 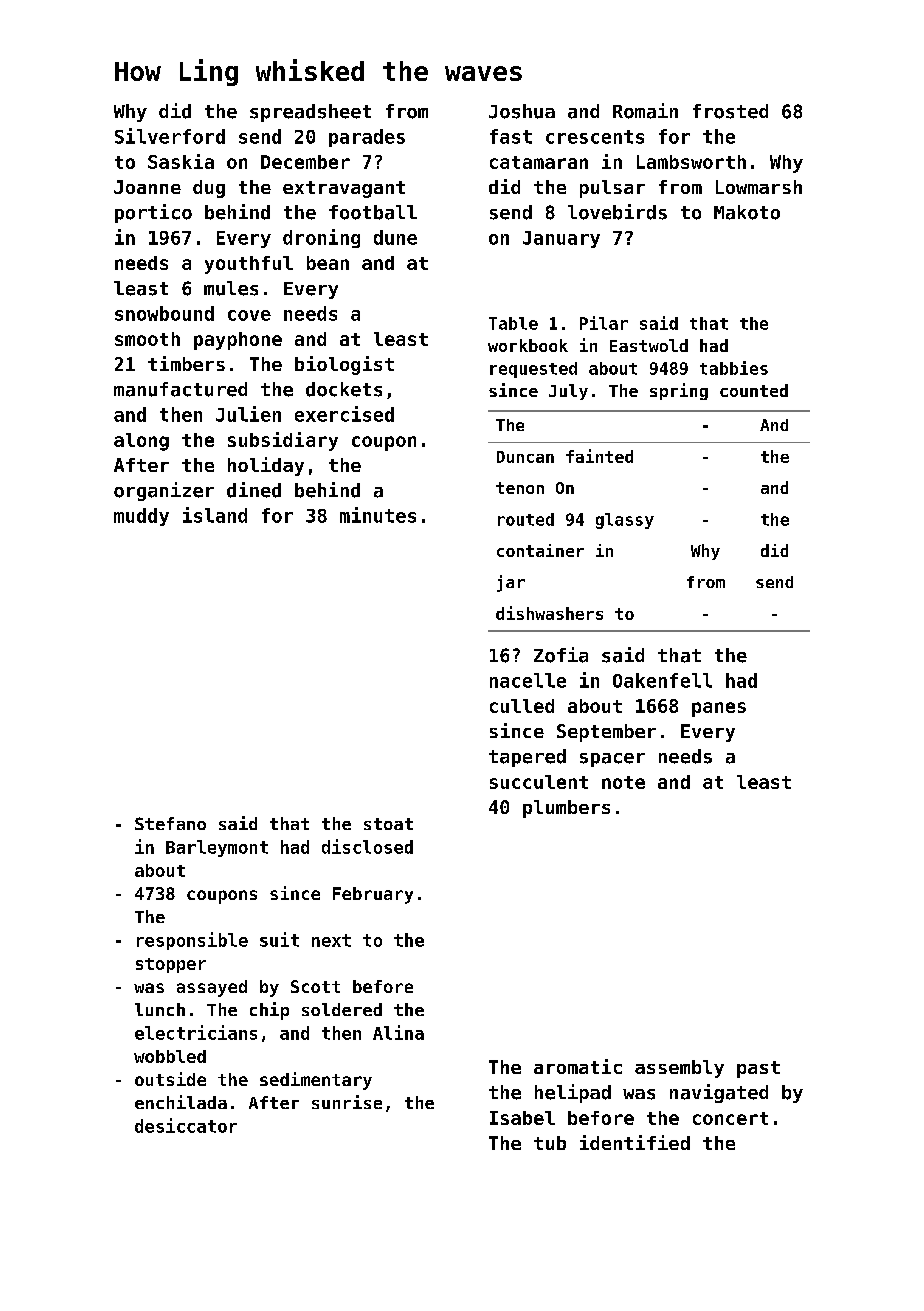 I want to click on note, so click(x=623, y=782).
